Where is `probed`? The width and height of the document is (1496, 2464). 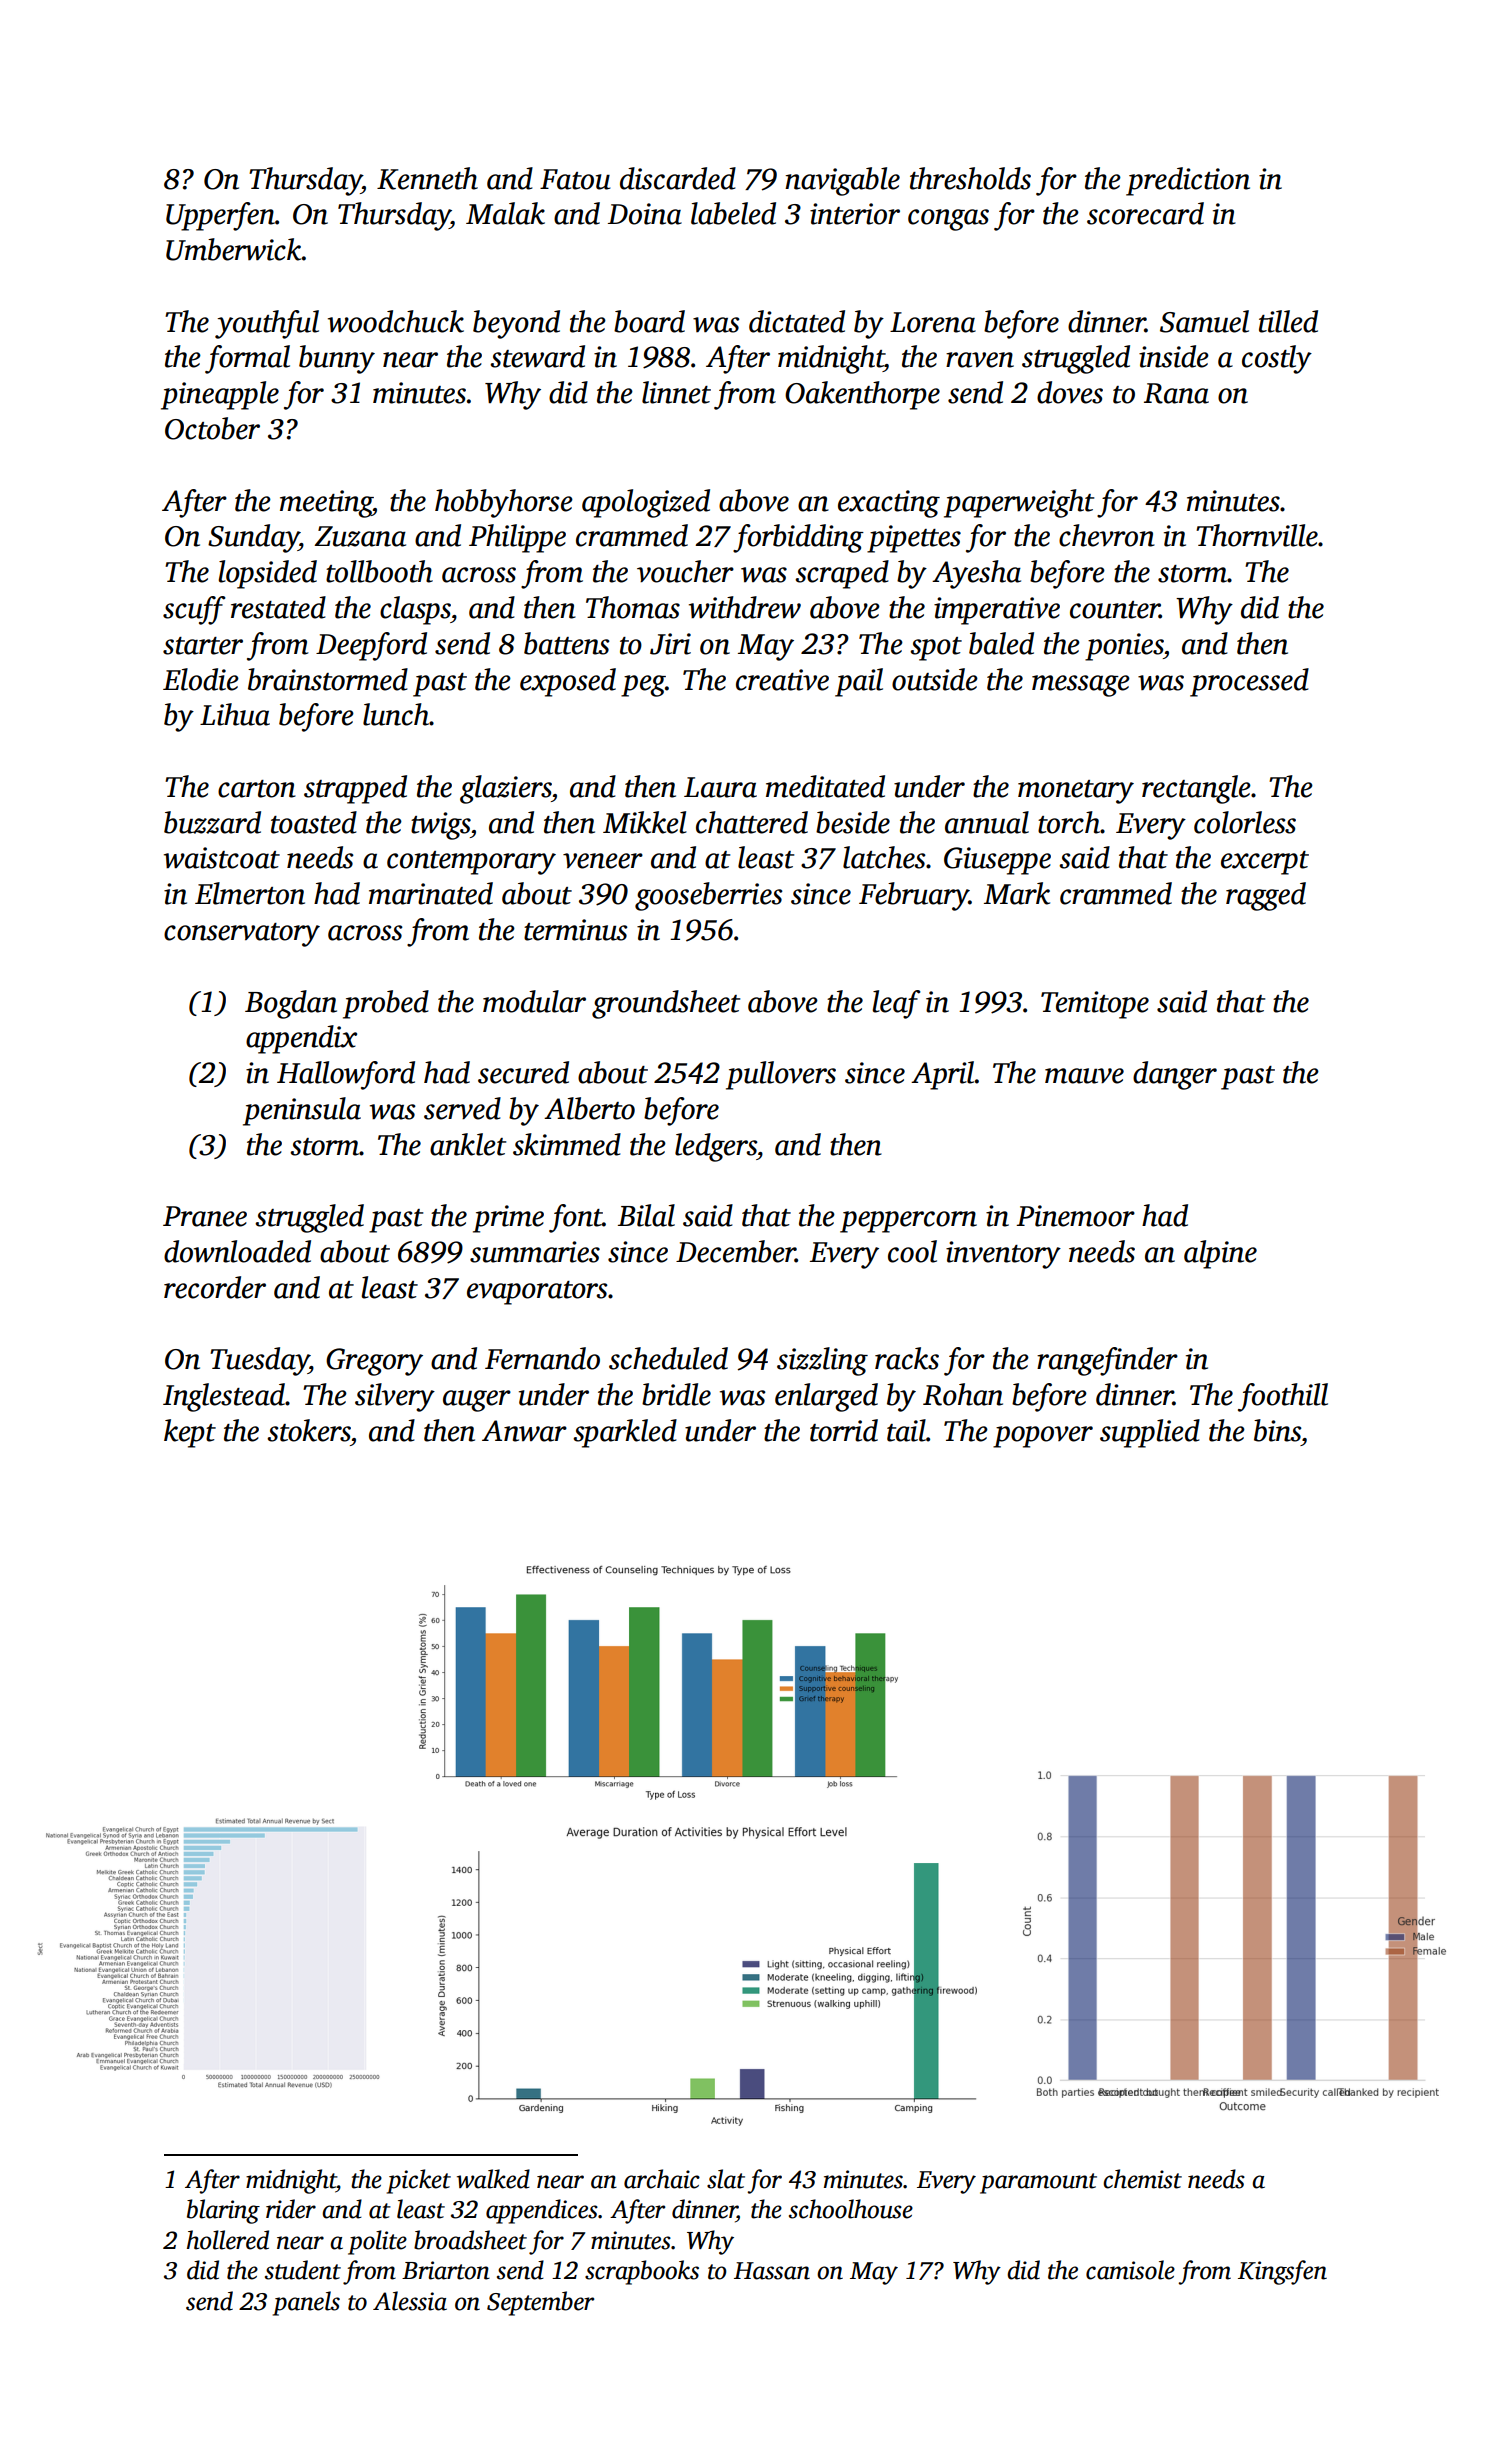 probed is located at coordinates (386, 1004).
